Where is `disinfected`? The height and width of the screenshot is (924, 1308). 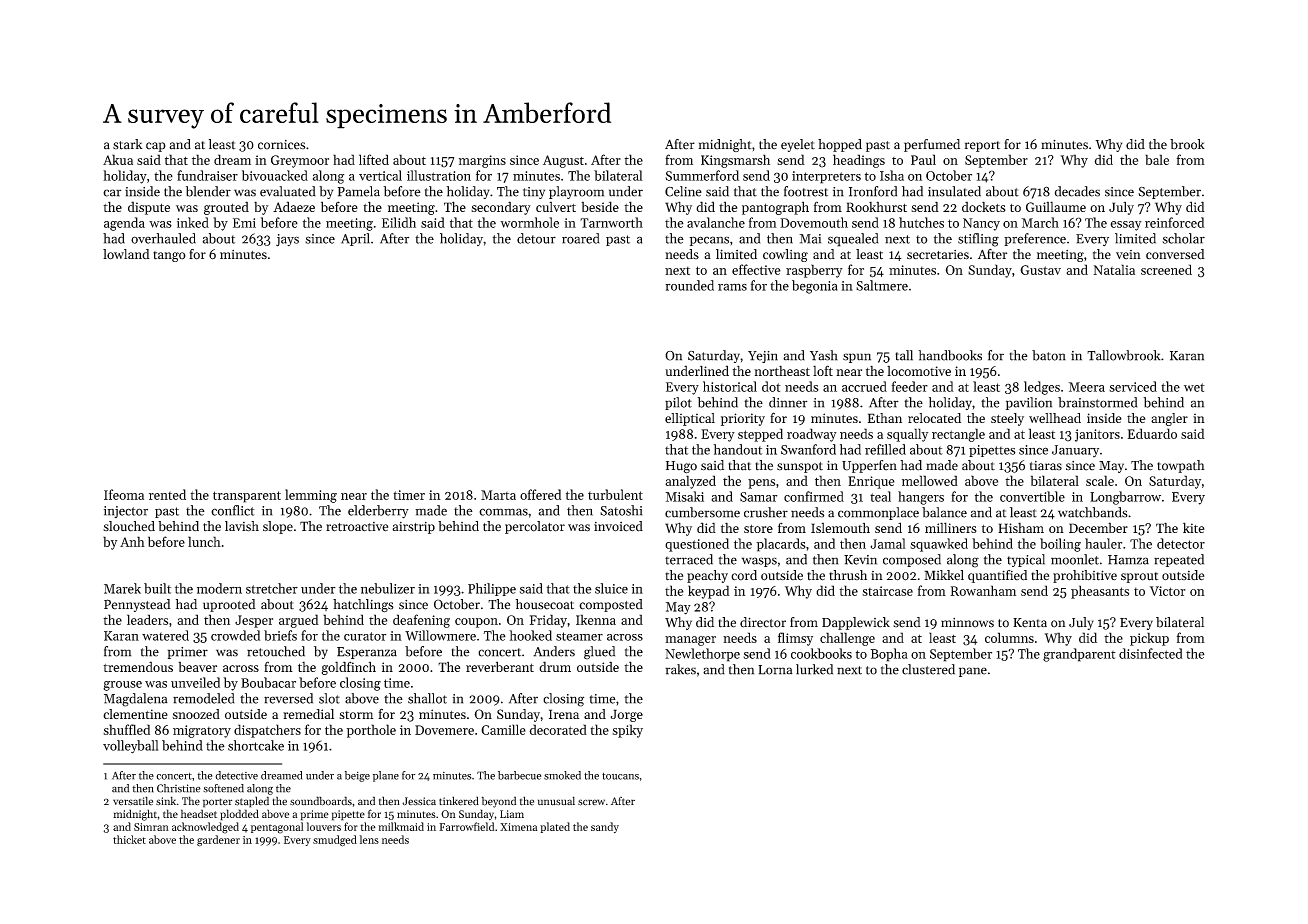 disinfected is located at coordinates (1151, 653).
